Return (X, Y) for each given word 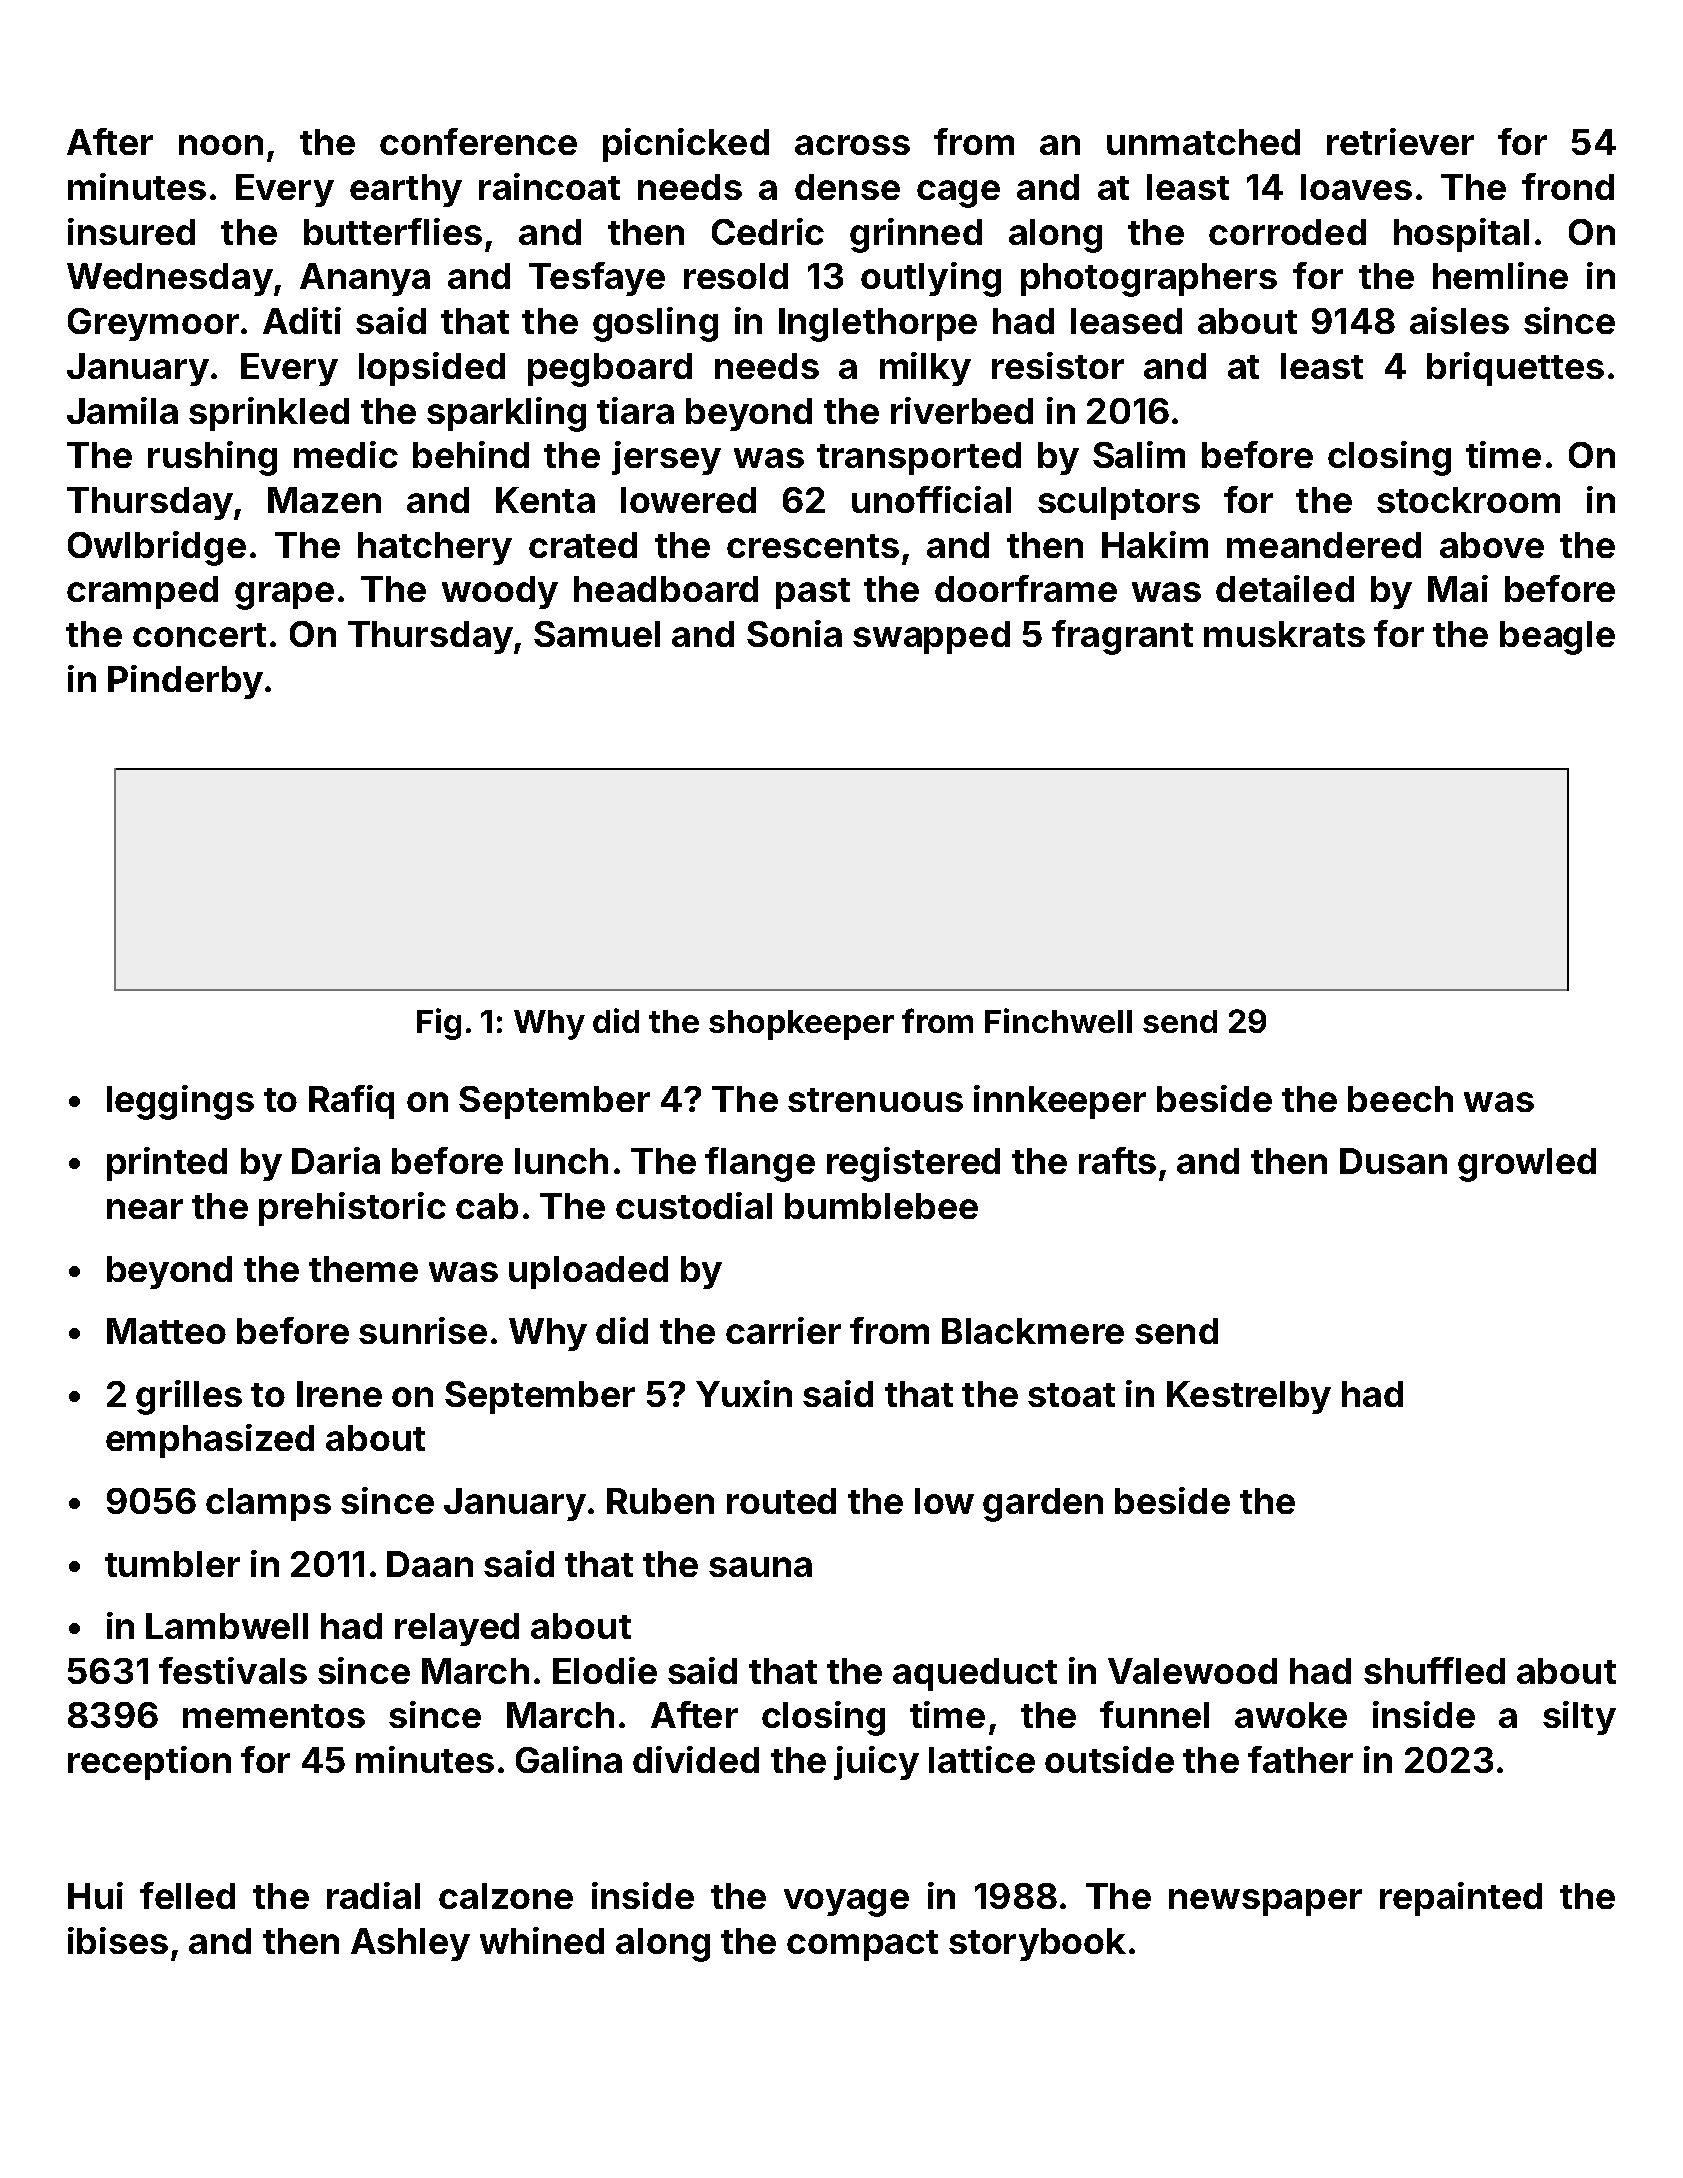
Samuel (597, 634)
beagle (1557, 638)
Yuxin (744, 1393)
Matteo (166, 1331)
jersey (666, 458)
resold (736, 276)
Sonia (794, 633)
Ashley (410, 1944)
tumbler (172, 1564)
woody (500, 592)
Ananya (365, 279)
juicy (876, 1763)
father (1300, 1759)
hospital (1461, 235)
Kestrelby (1249, 1397)
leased (1126, 321)
